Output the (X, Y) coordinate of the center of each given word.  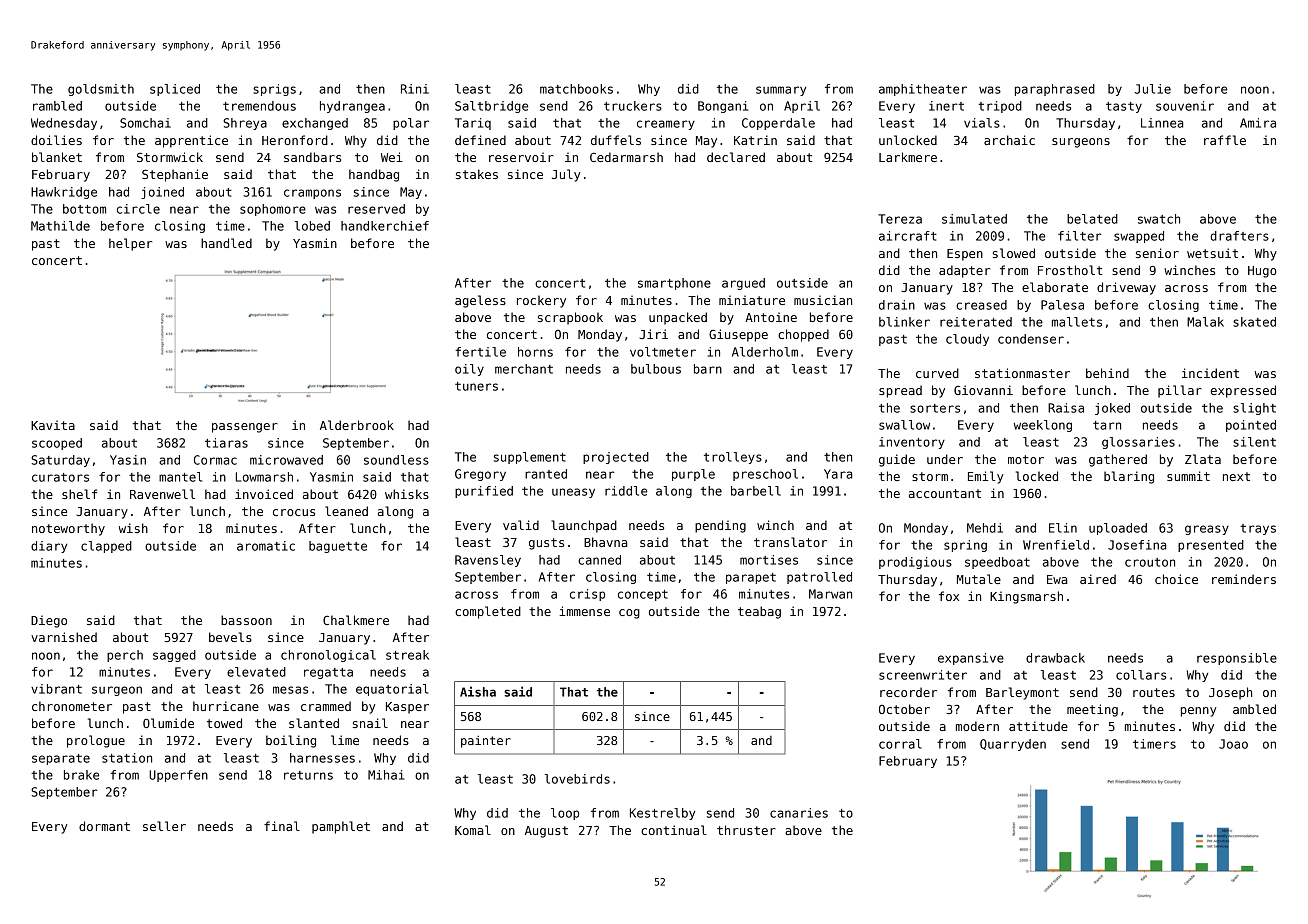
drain (897, 305)
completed (488, 612)
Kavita (53, 425)
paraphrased (1055, 90)
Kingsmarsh (1026, 597)
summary (781, 91)
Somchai (145, 123)
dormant (104, 826)
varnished (64, 637)
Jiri (653, 334)
